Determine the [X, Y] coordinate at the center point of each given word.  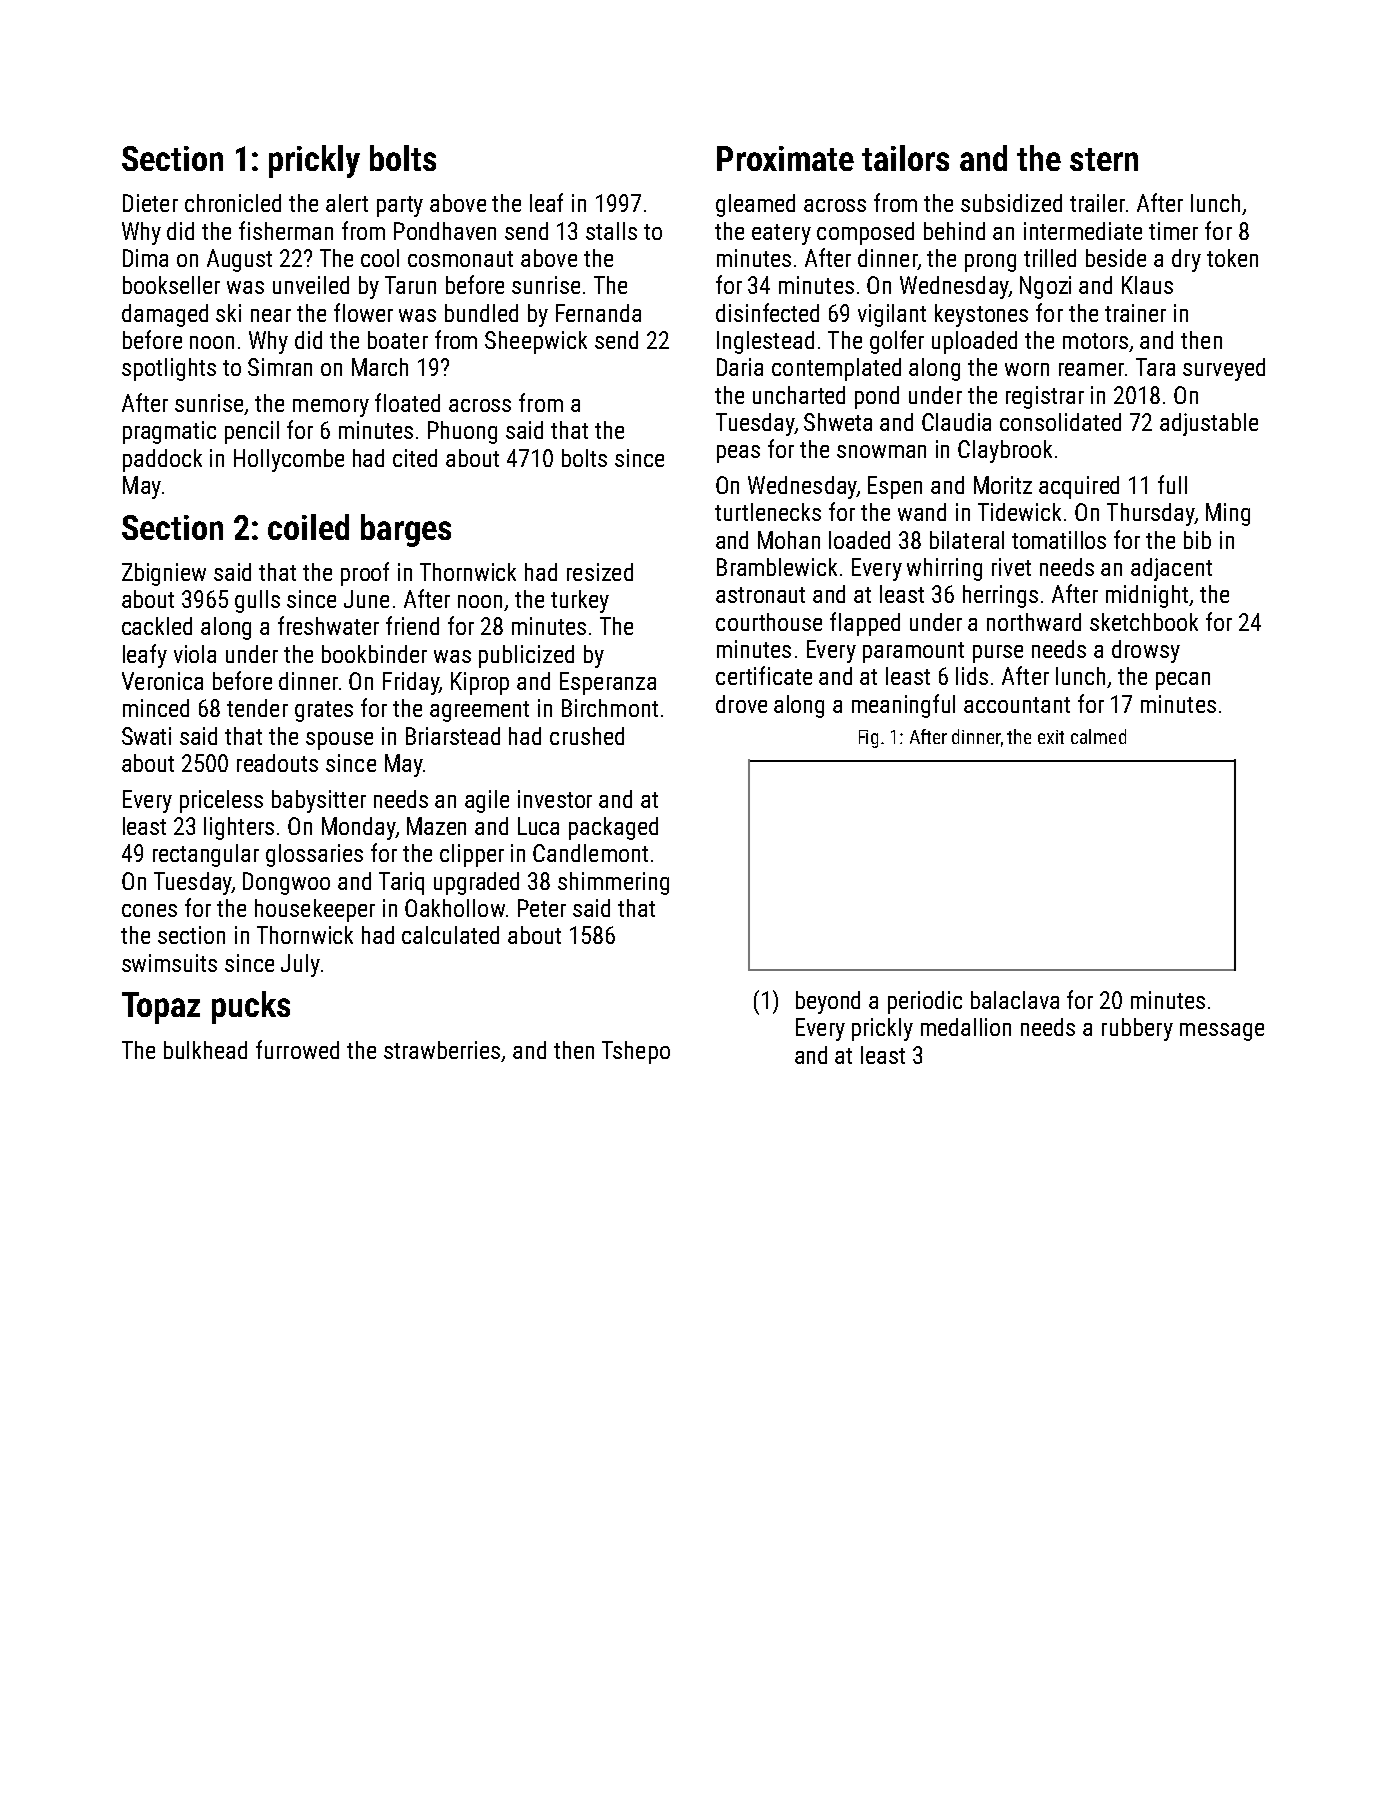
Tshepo [636, 1052]
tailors [905, 158]
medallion [966, 1027]
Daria [740, 367]
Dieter [150, 203]
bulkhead [205, 1050]
